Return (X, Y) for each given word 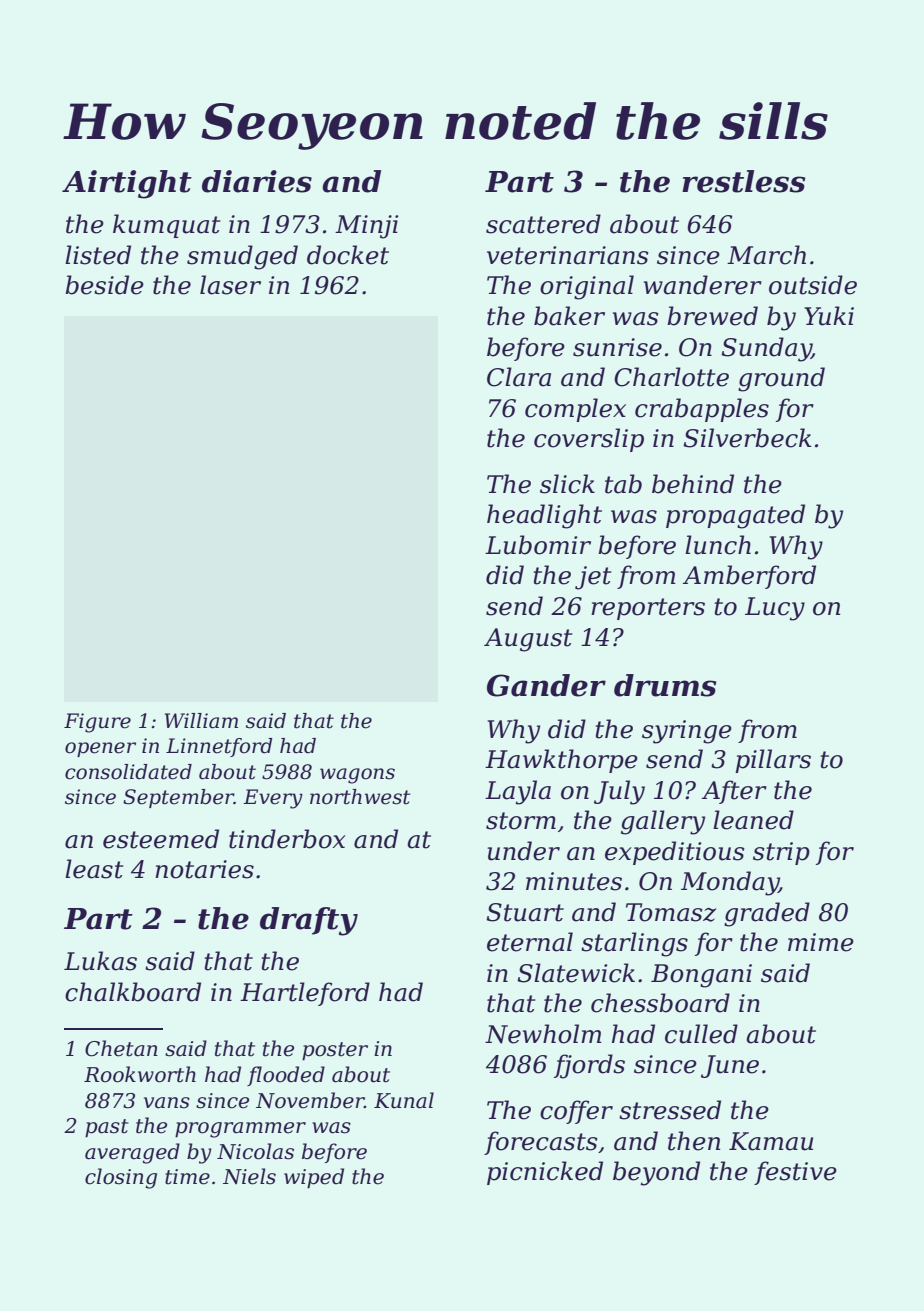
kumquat (167, 226)
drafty (309, 921)
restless (743, 181)
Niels (249, 1176)
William (201, 721)
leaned (753, 820)
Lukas (100, 961)
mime (821, 942)
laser (230, 285)
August (528, 640)
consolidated (128, 772)
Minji (367, 227)
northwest (360, 797)
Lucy (775, 609)
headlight (544, 516)
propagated (735, 516)
